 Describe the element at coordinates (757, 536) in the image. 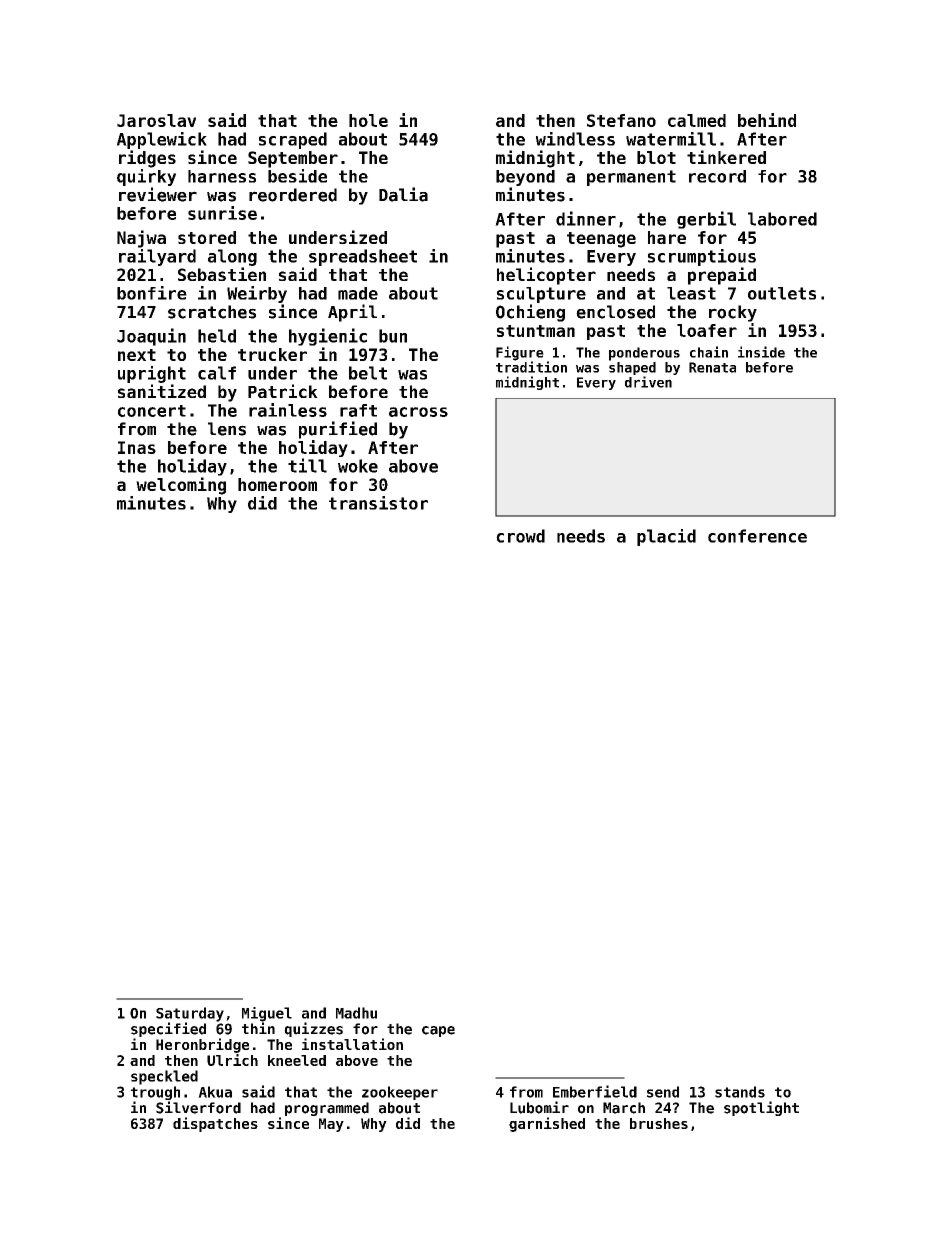

I see `conference` at that location.
